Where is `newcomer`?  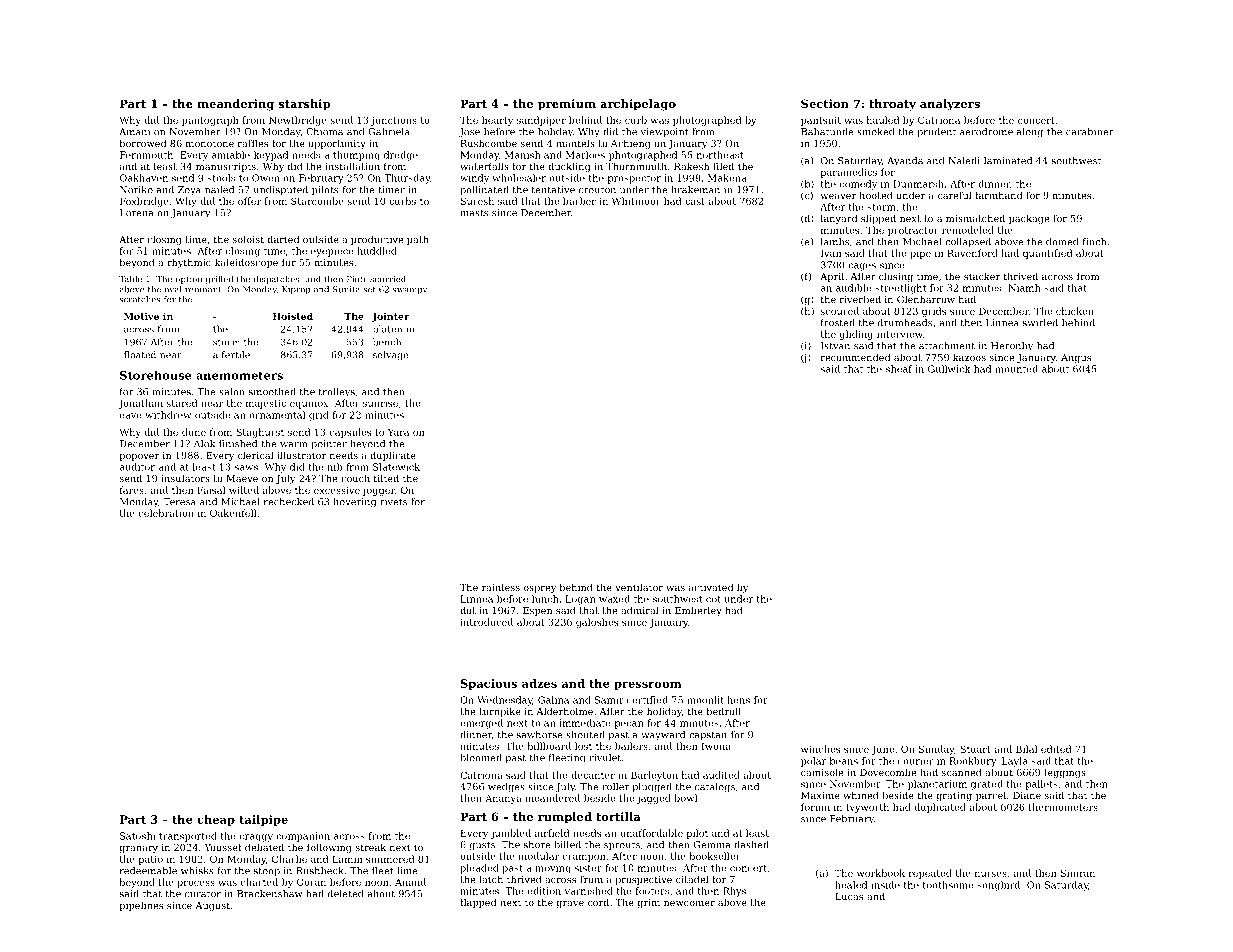
newcomer is located at coordinates (689, 903).
